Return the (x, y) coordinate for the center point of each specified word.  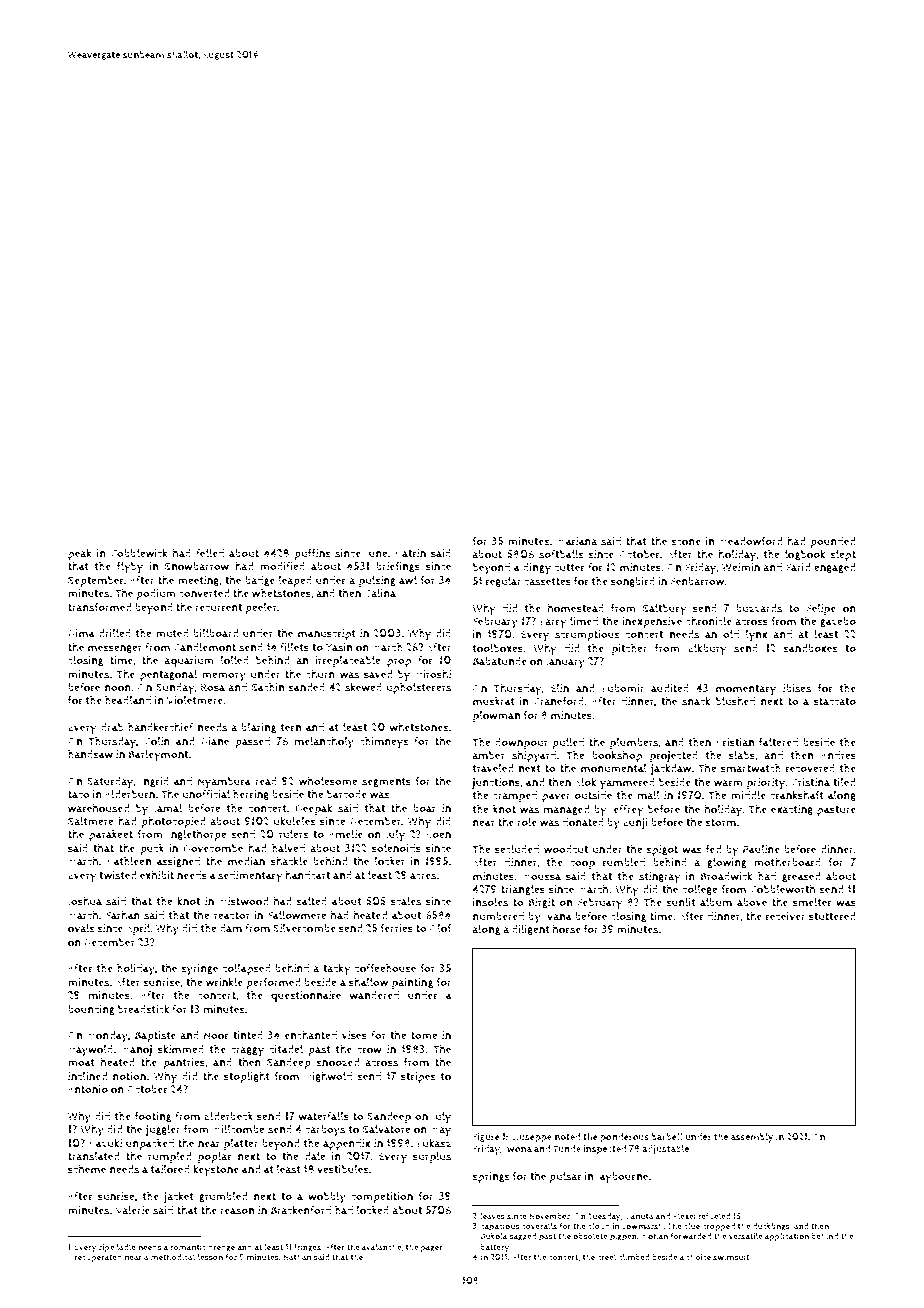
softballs (561, 554)
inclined (88, 1076)
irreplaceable (348, 661)
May (441, 1131)
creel (607, 1257)
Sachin (268, 687)
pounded (833, 542)
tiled (844, 782)
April (138, 929)
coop (582, 864)
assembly (752, 1138)
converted (204, 593)
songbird (633, 582)
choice (698, 1256)
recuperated (98, 1258)
